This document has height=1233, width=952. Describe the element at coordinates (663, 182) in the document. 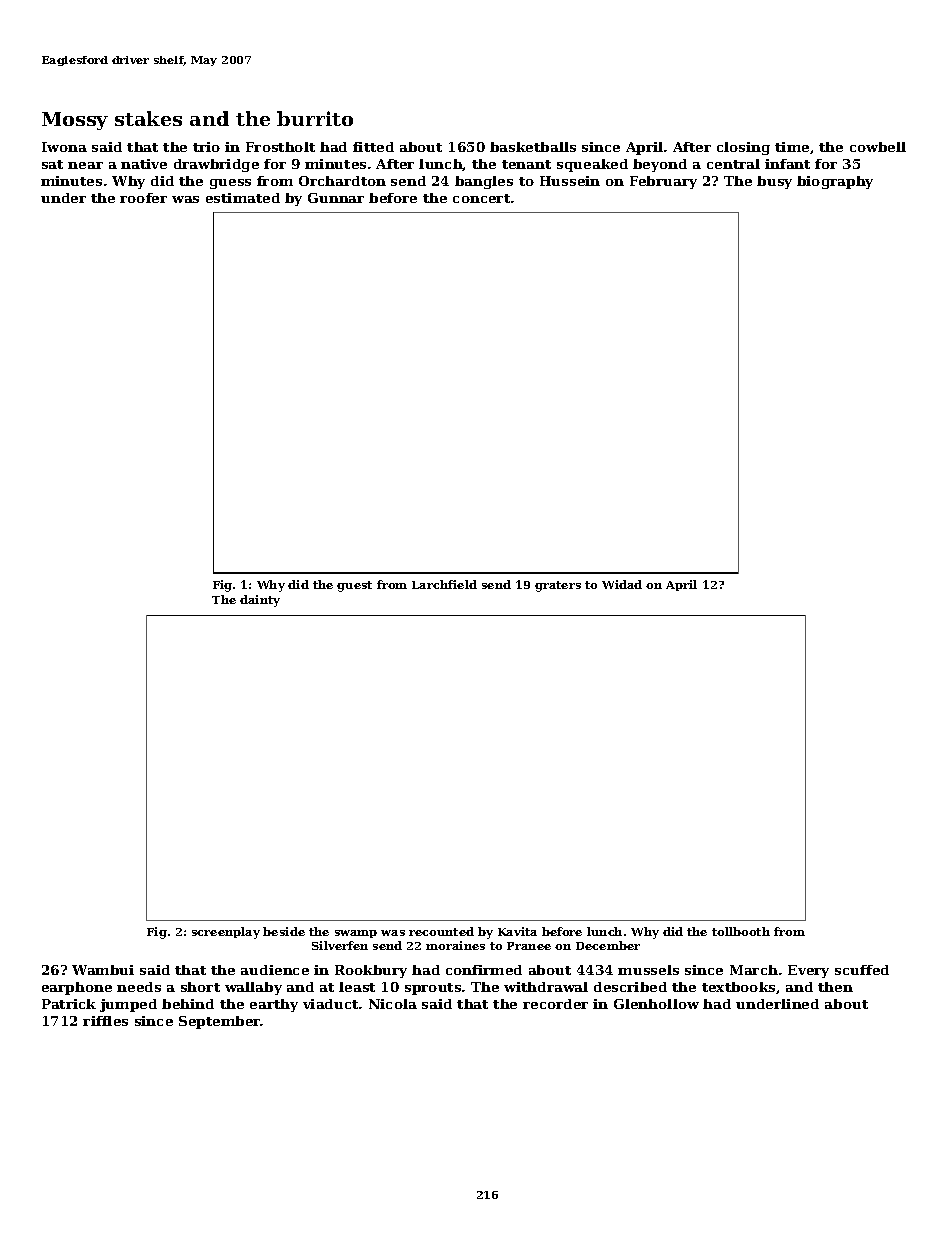

I see `February` at that location.
